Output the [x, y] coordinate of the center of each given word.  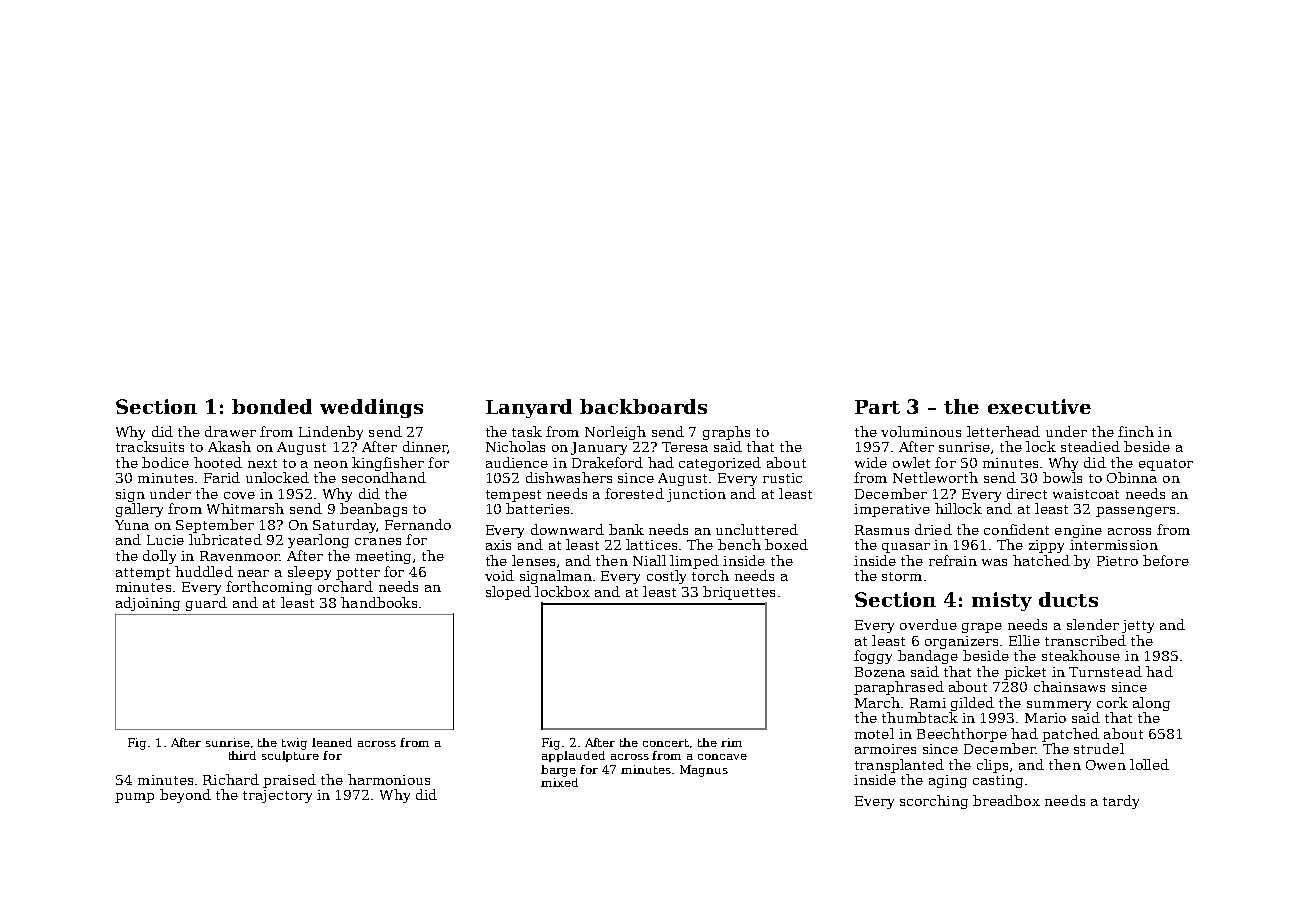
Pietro [1117, 561]
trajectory [277, 796]
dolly [159, 557]
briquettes [739, 593]
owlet [911, 462]
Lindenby [331, 433]
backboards [643, 406]
